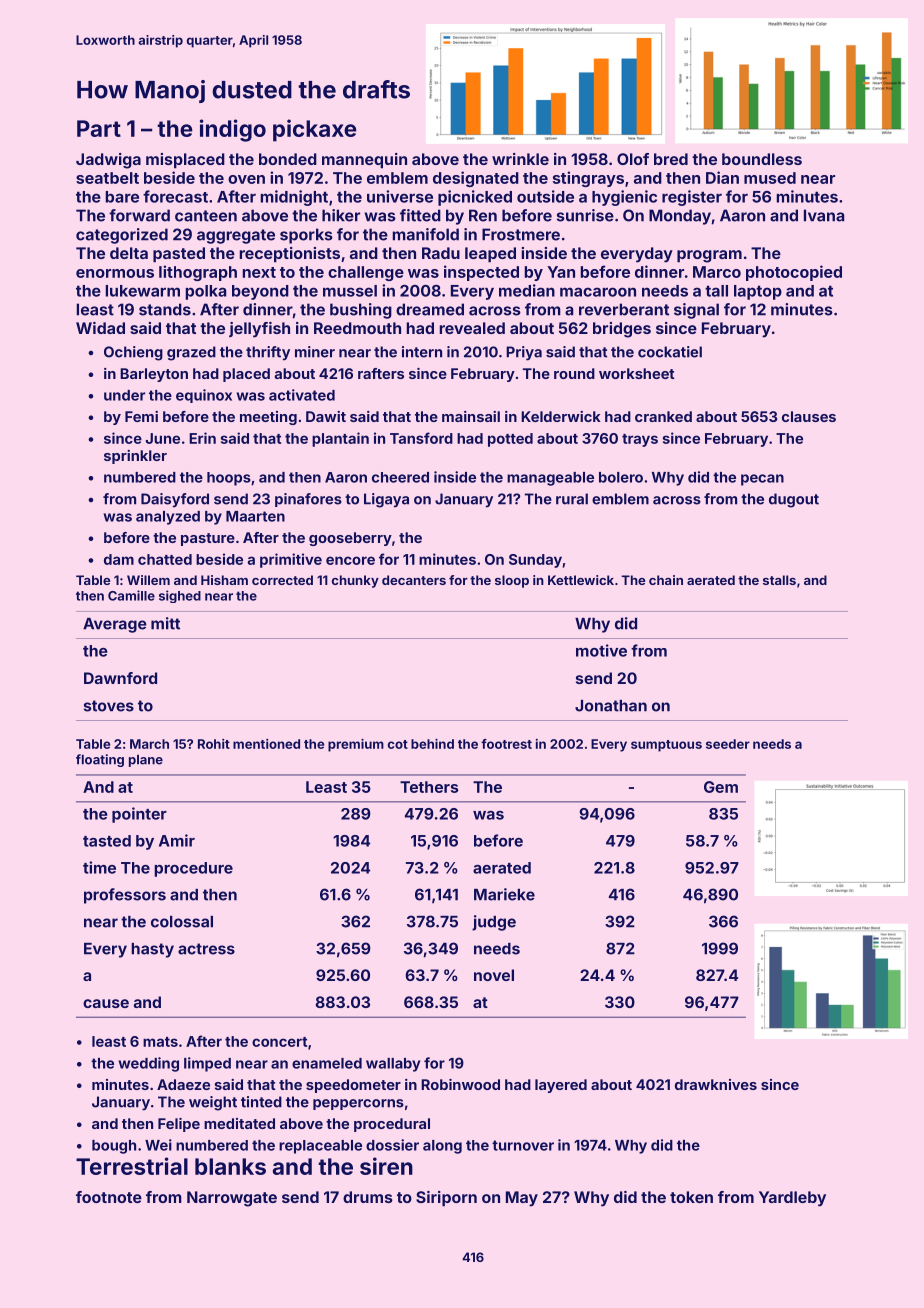 This screenshot has height=1308, width=924. I want to click on Felipe, so click(179, 1125).
